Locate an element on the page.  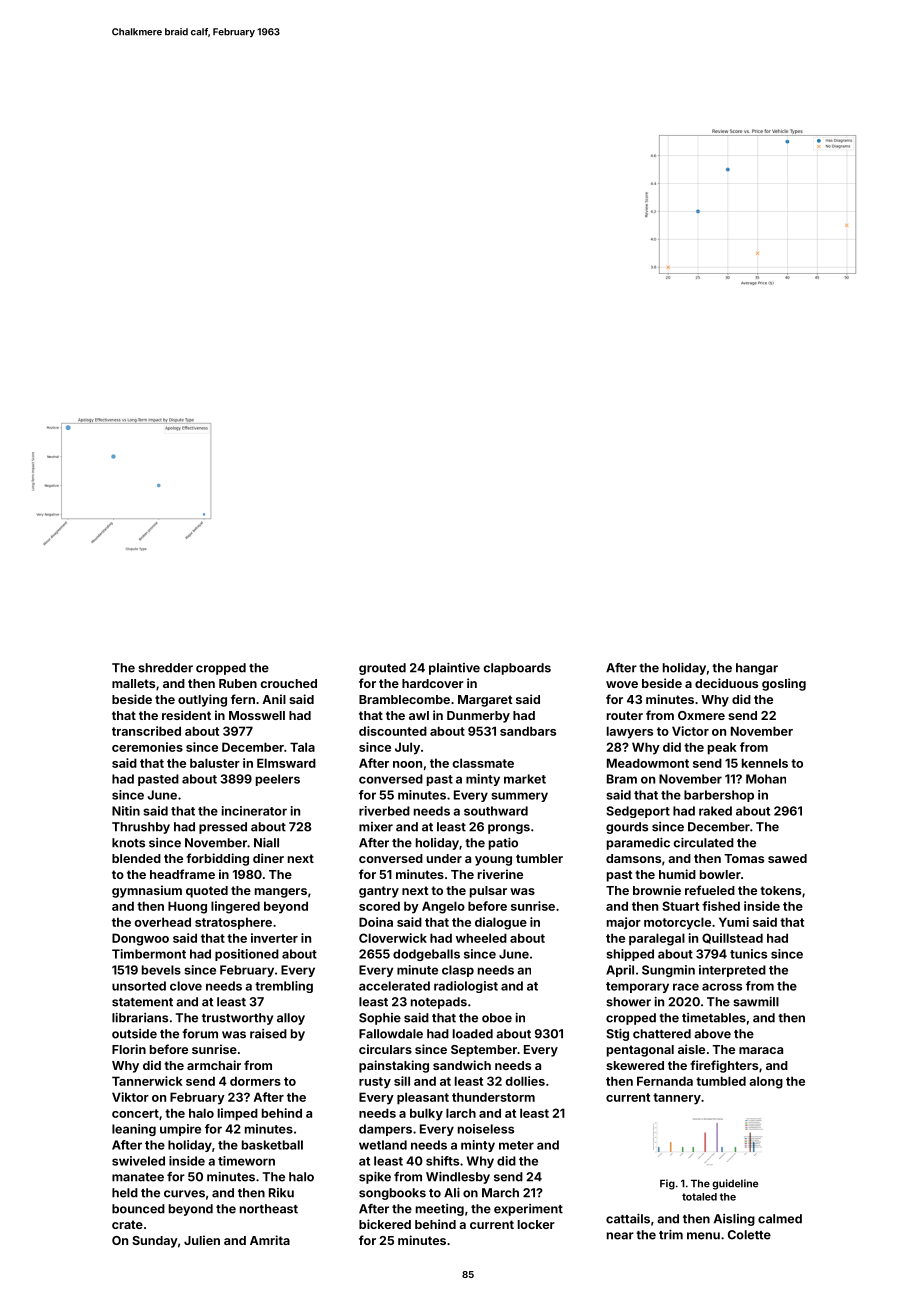
plaintive is located at coordinates (454, 669).
